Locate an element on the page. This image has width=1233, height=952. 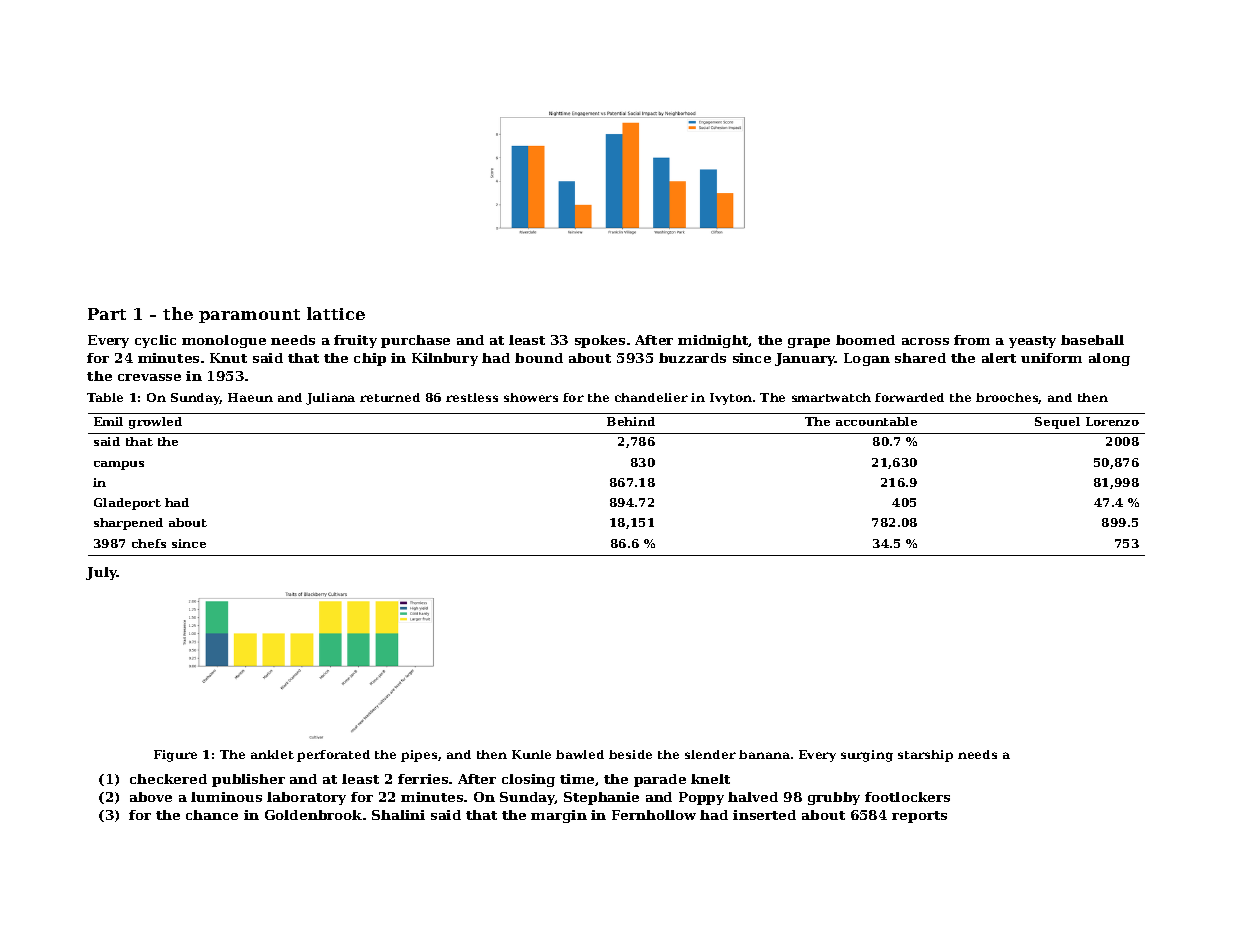
pipes is located at coordinates (419, 756).
